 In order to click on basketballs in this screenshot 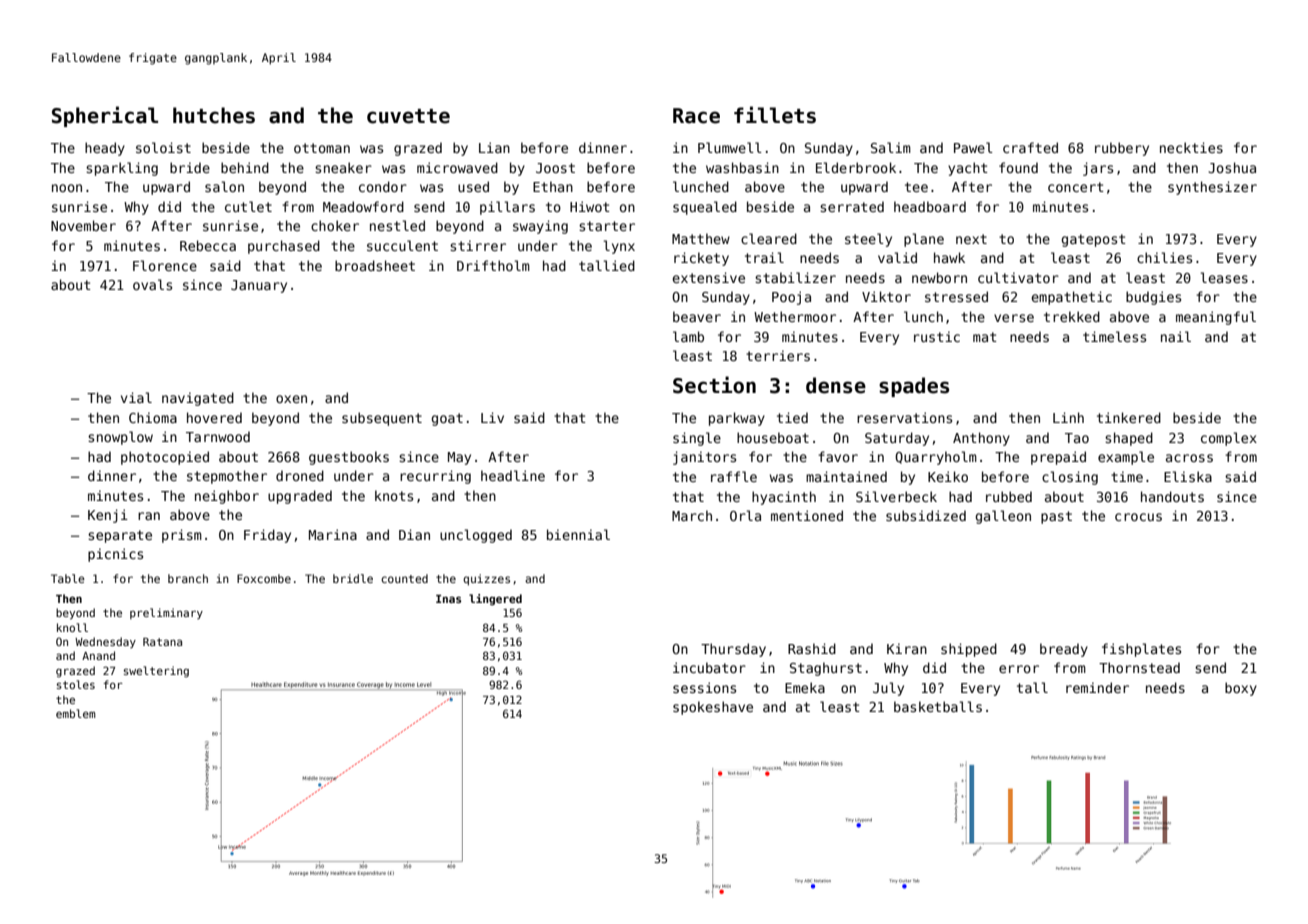, I will do `click(938, 706)`.
